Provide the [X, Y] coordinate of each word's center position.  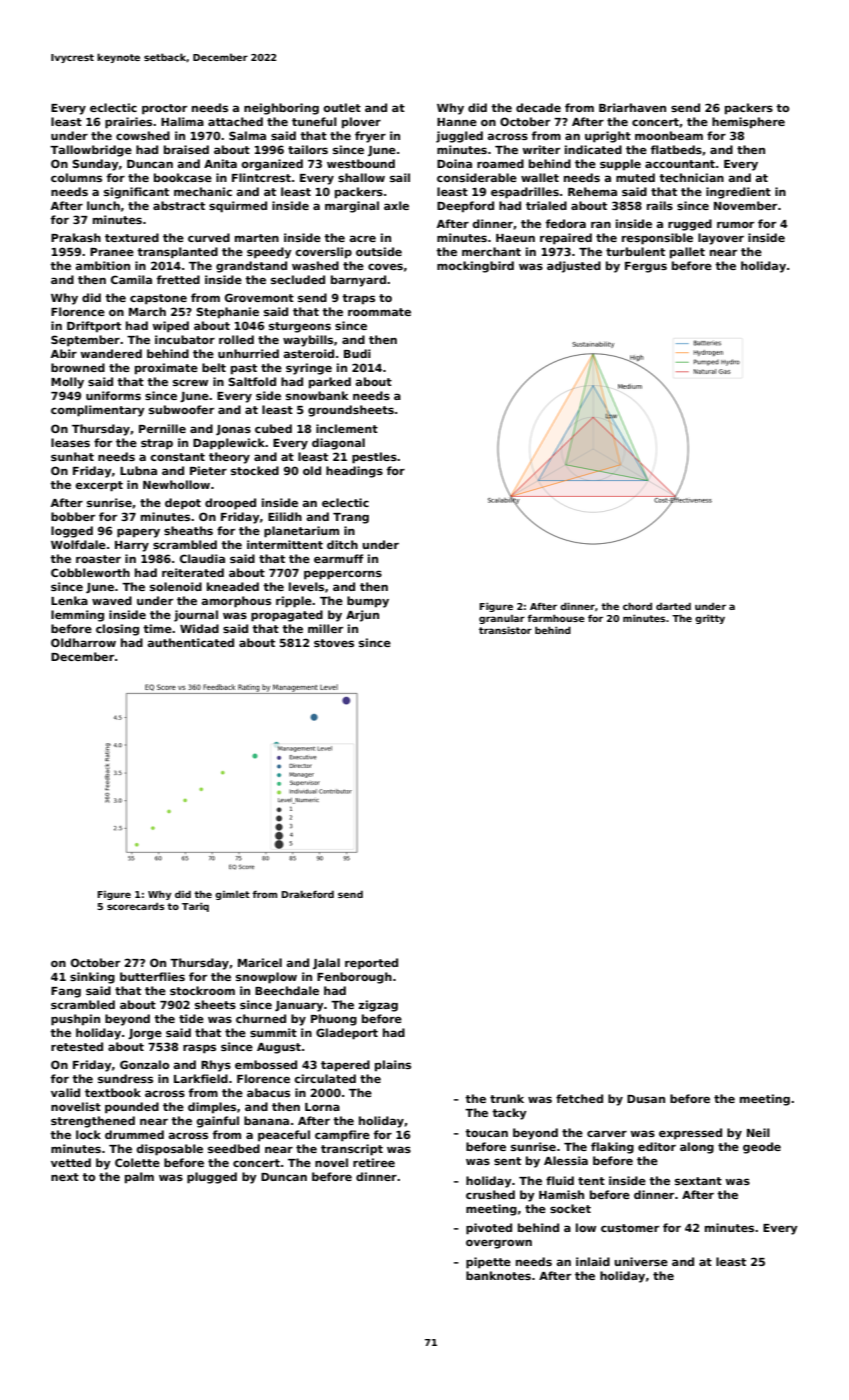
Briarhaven [632, 107]
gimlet [232, 895]
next [65, 1177]
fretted [178, 279]
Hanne [457, 122]
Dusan [646, 1099]
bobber [73, 516]
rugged [690, 225]
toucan [486, 1133]
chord [637, 606]
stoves [334, 643]
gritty [710, 619]
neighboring [281, 109]
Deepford [465, 207]
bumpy [368, 602]
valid [65, 1092]
